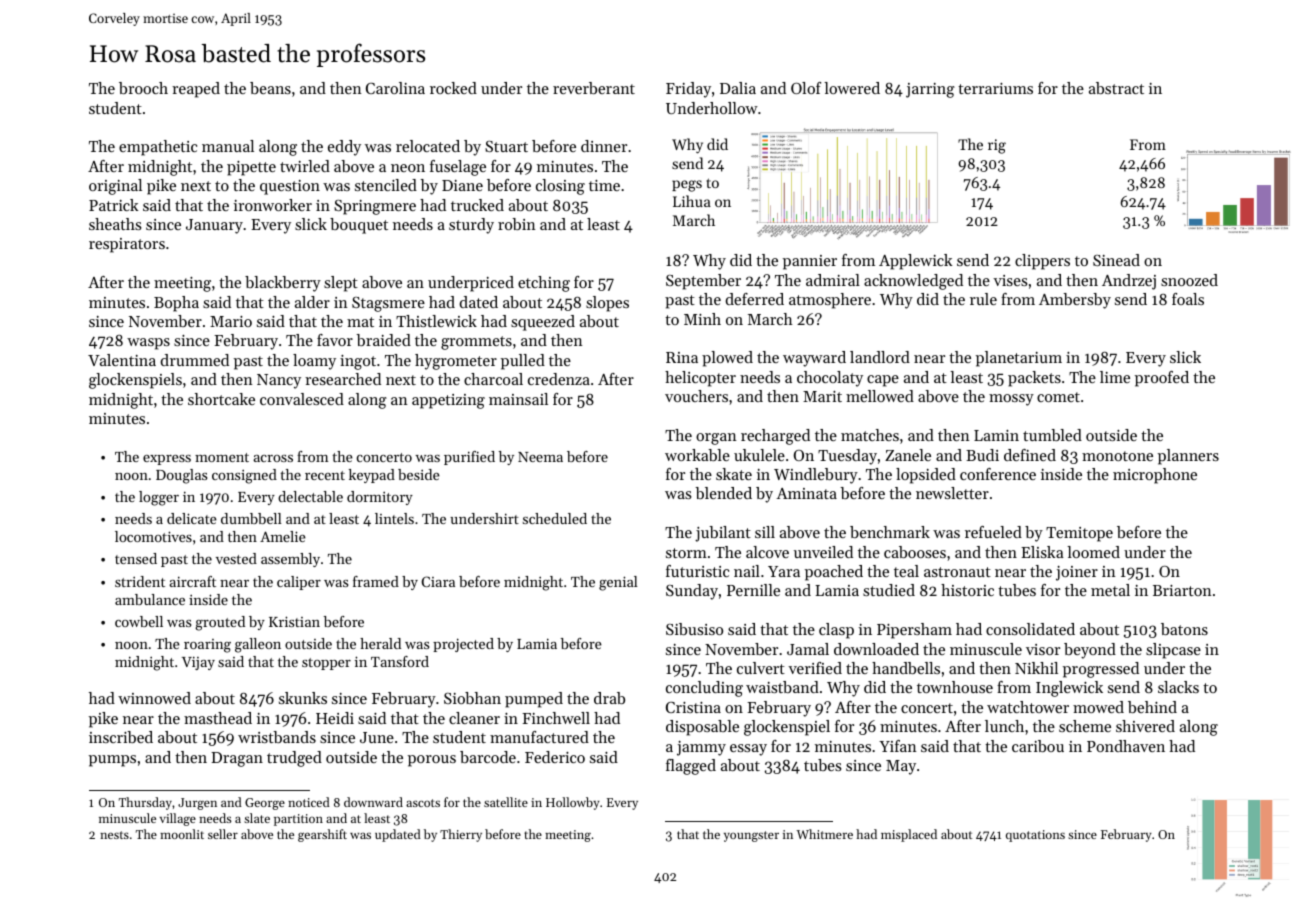 This page has width=1308, height=924. Describe the element at coordinates (816, 476) in the page. I see `Windlebury` at that location.
